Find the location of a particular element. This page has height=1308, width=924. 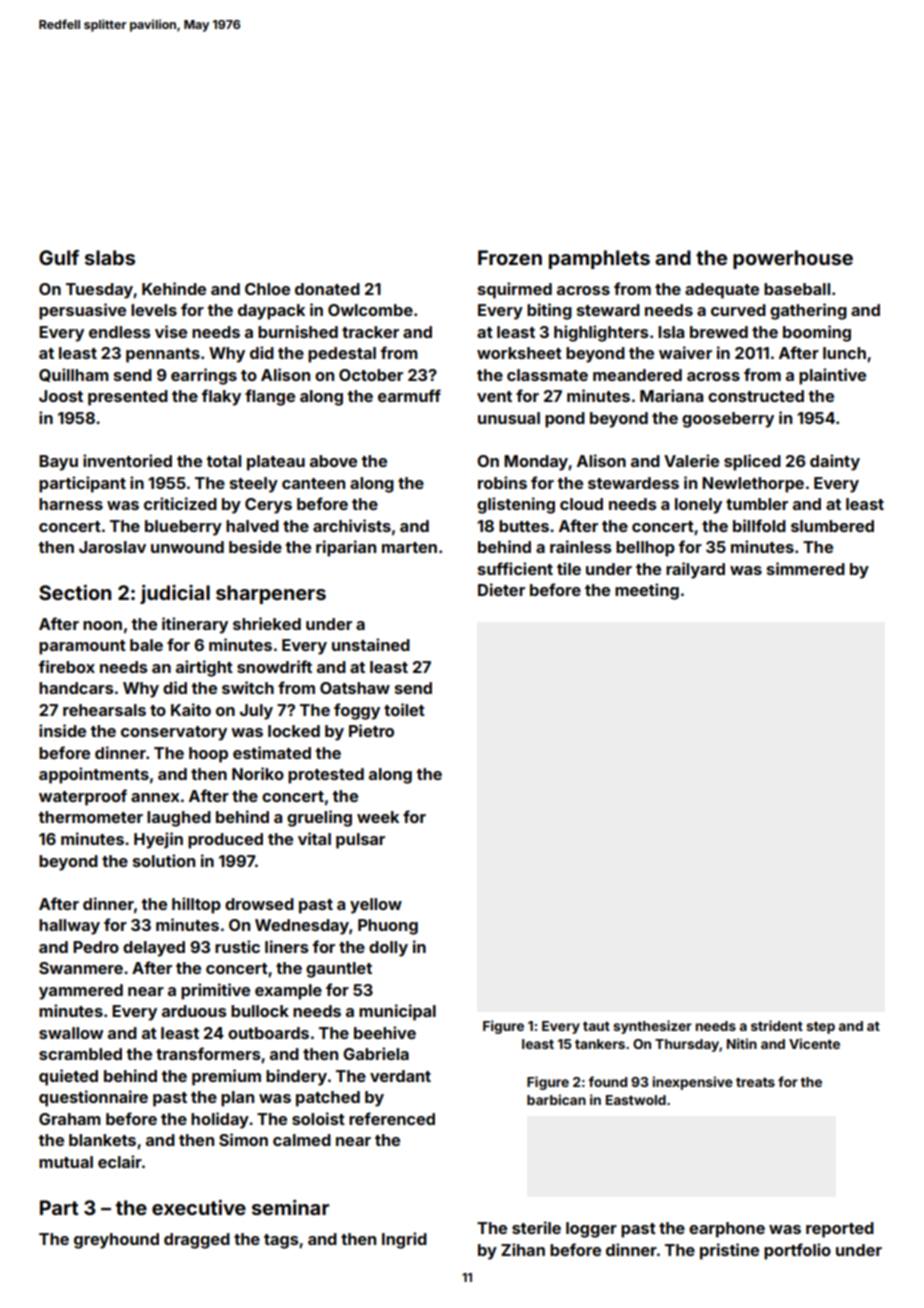

week is located at coordinates (378, 817).
